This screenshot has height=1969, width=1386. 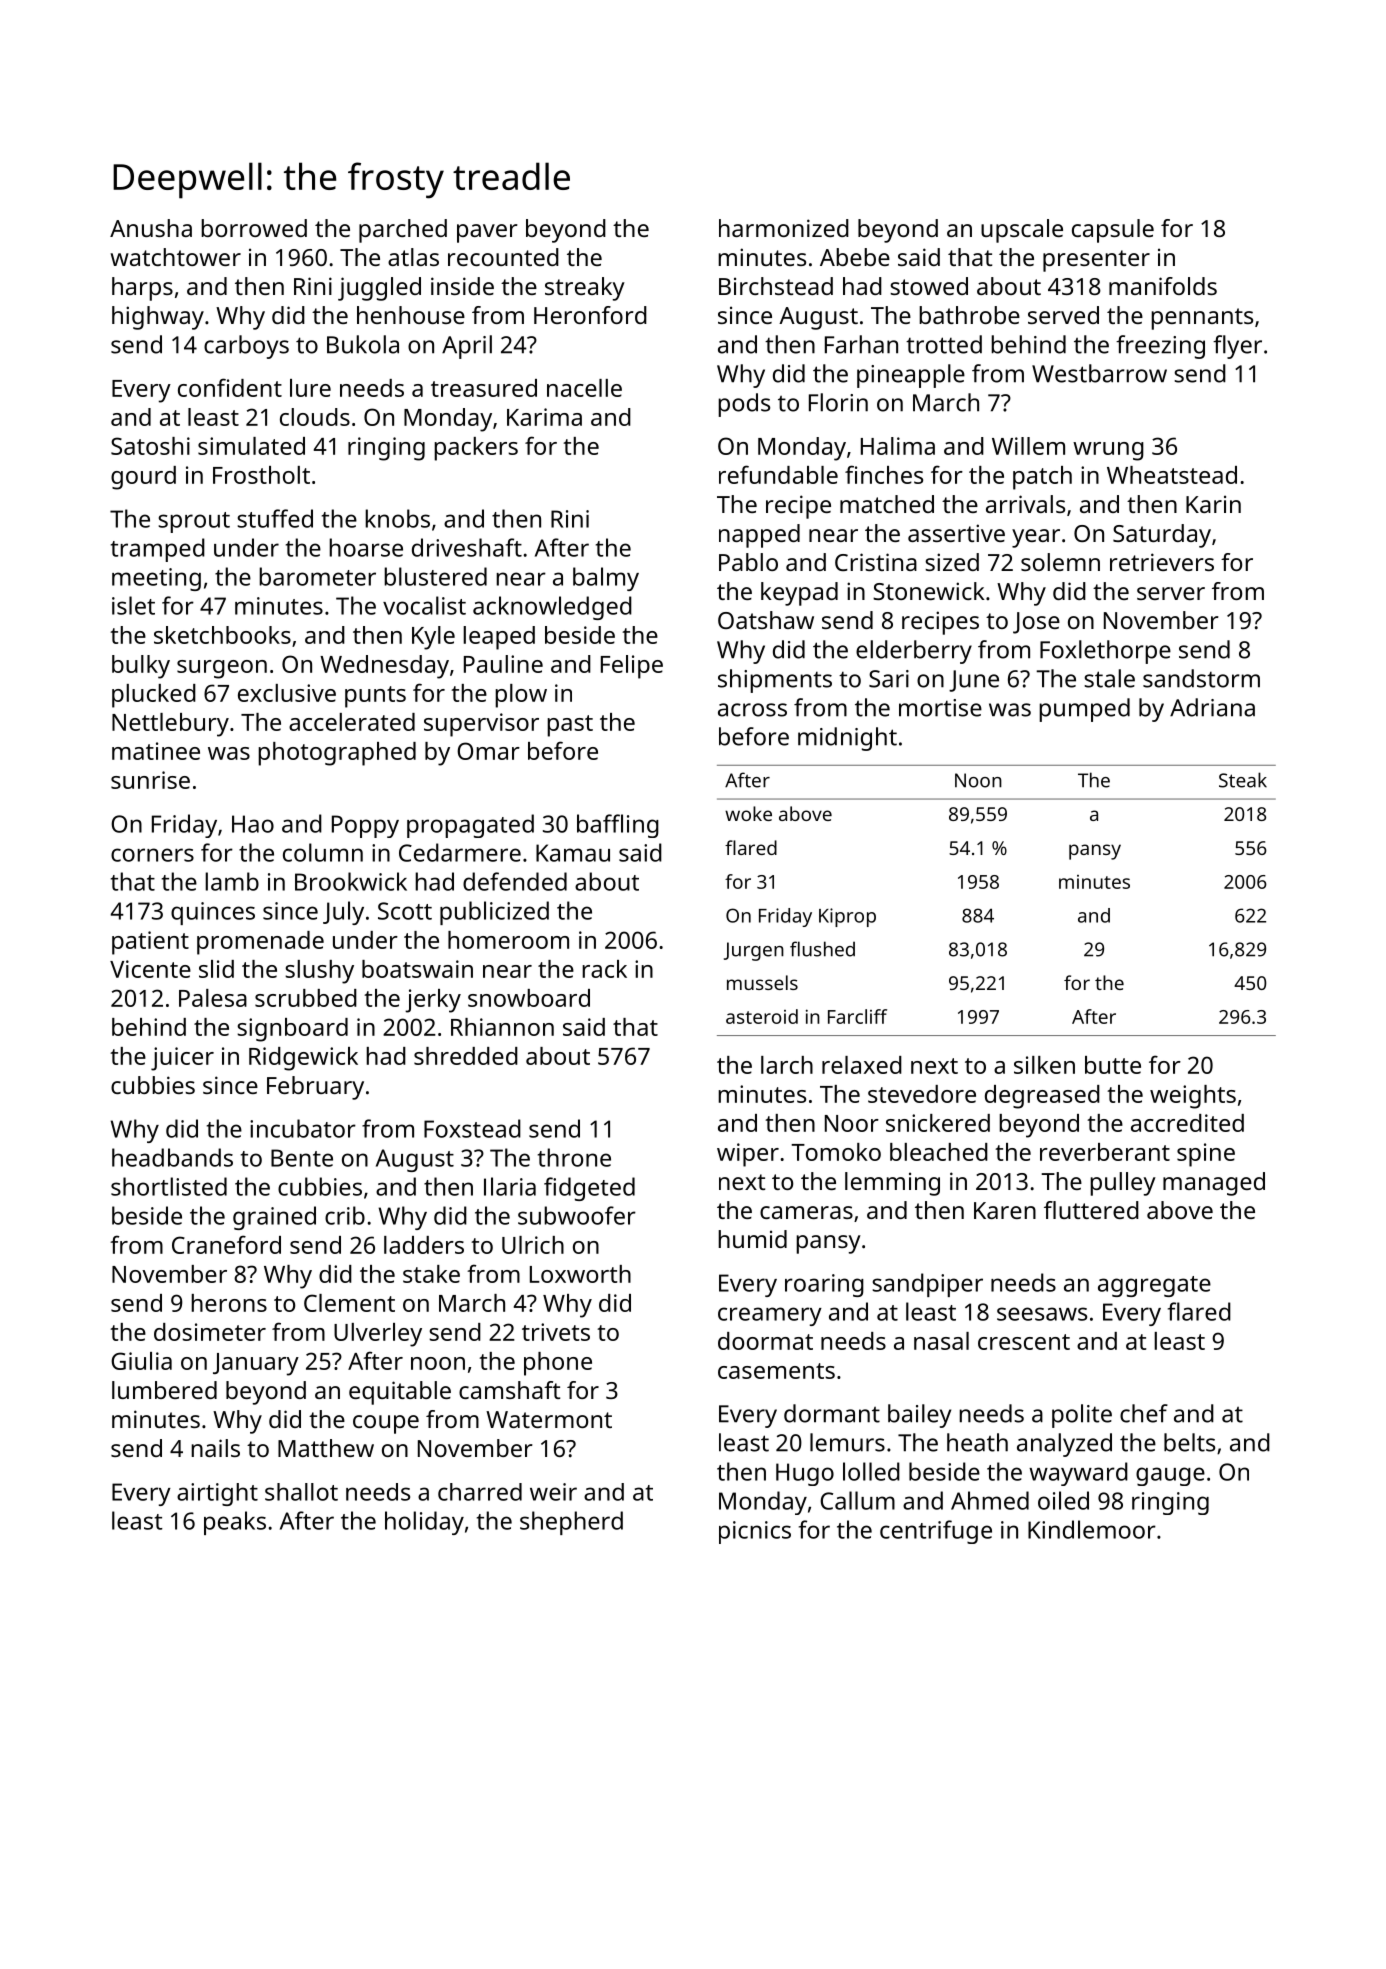 I want to click on highway, so click(x=158, y=318).
